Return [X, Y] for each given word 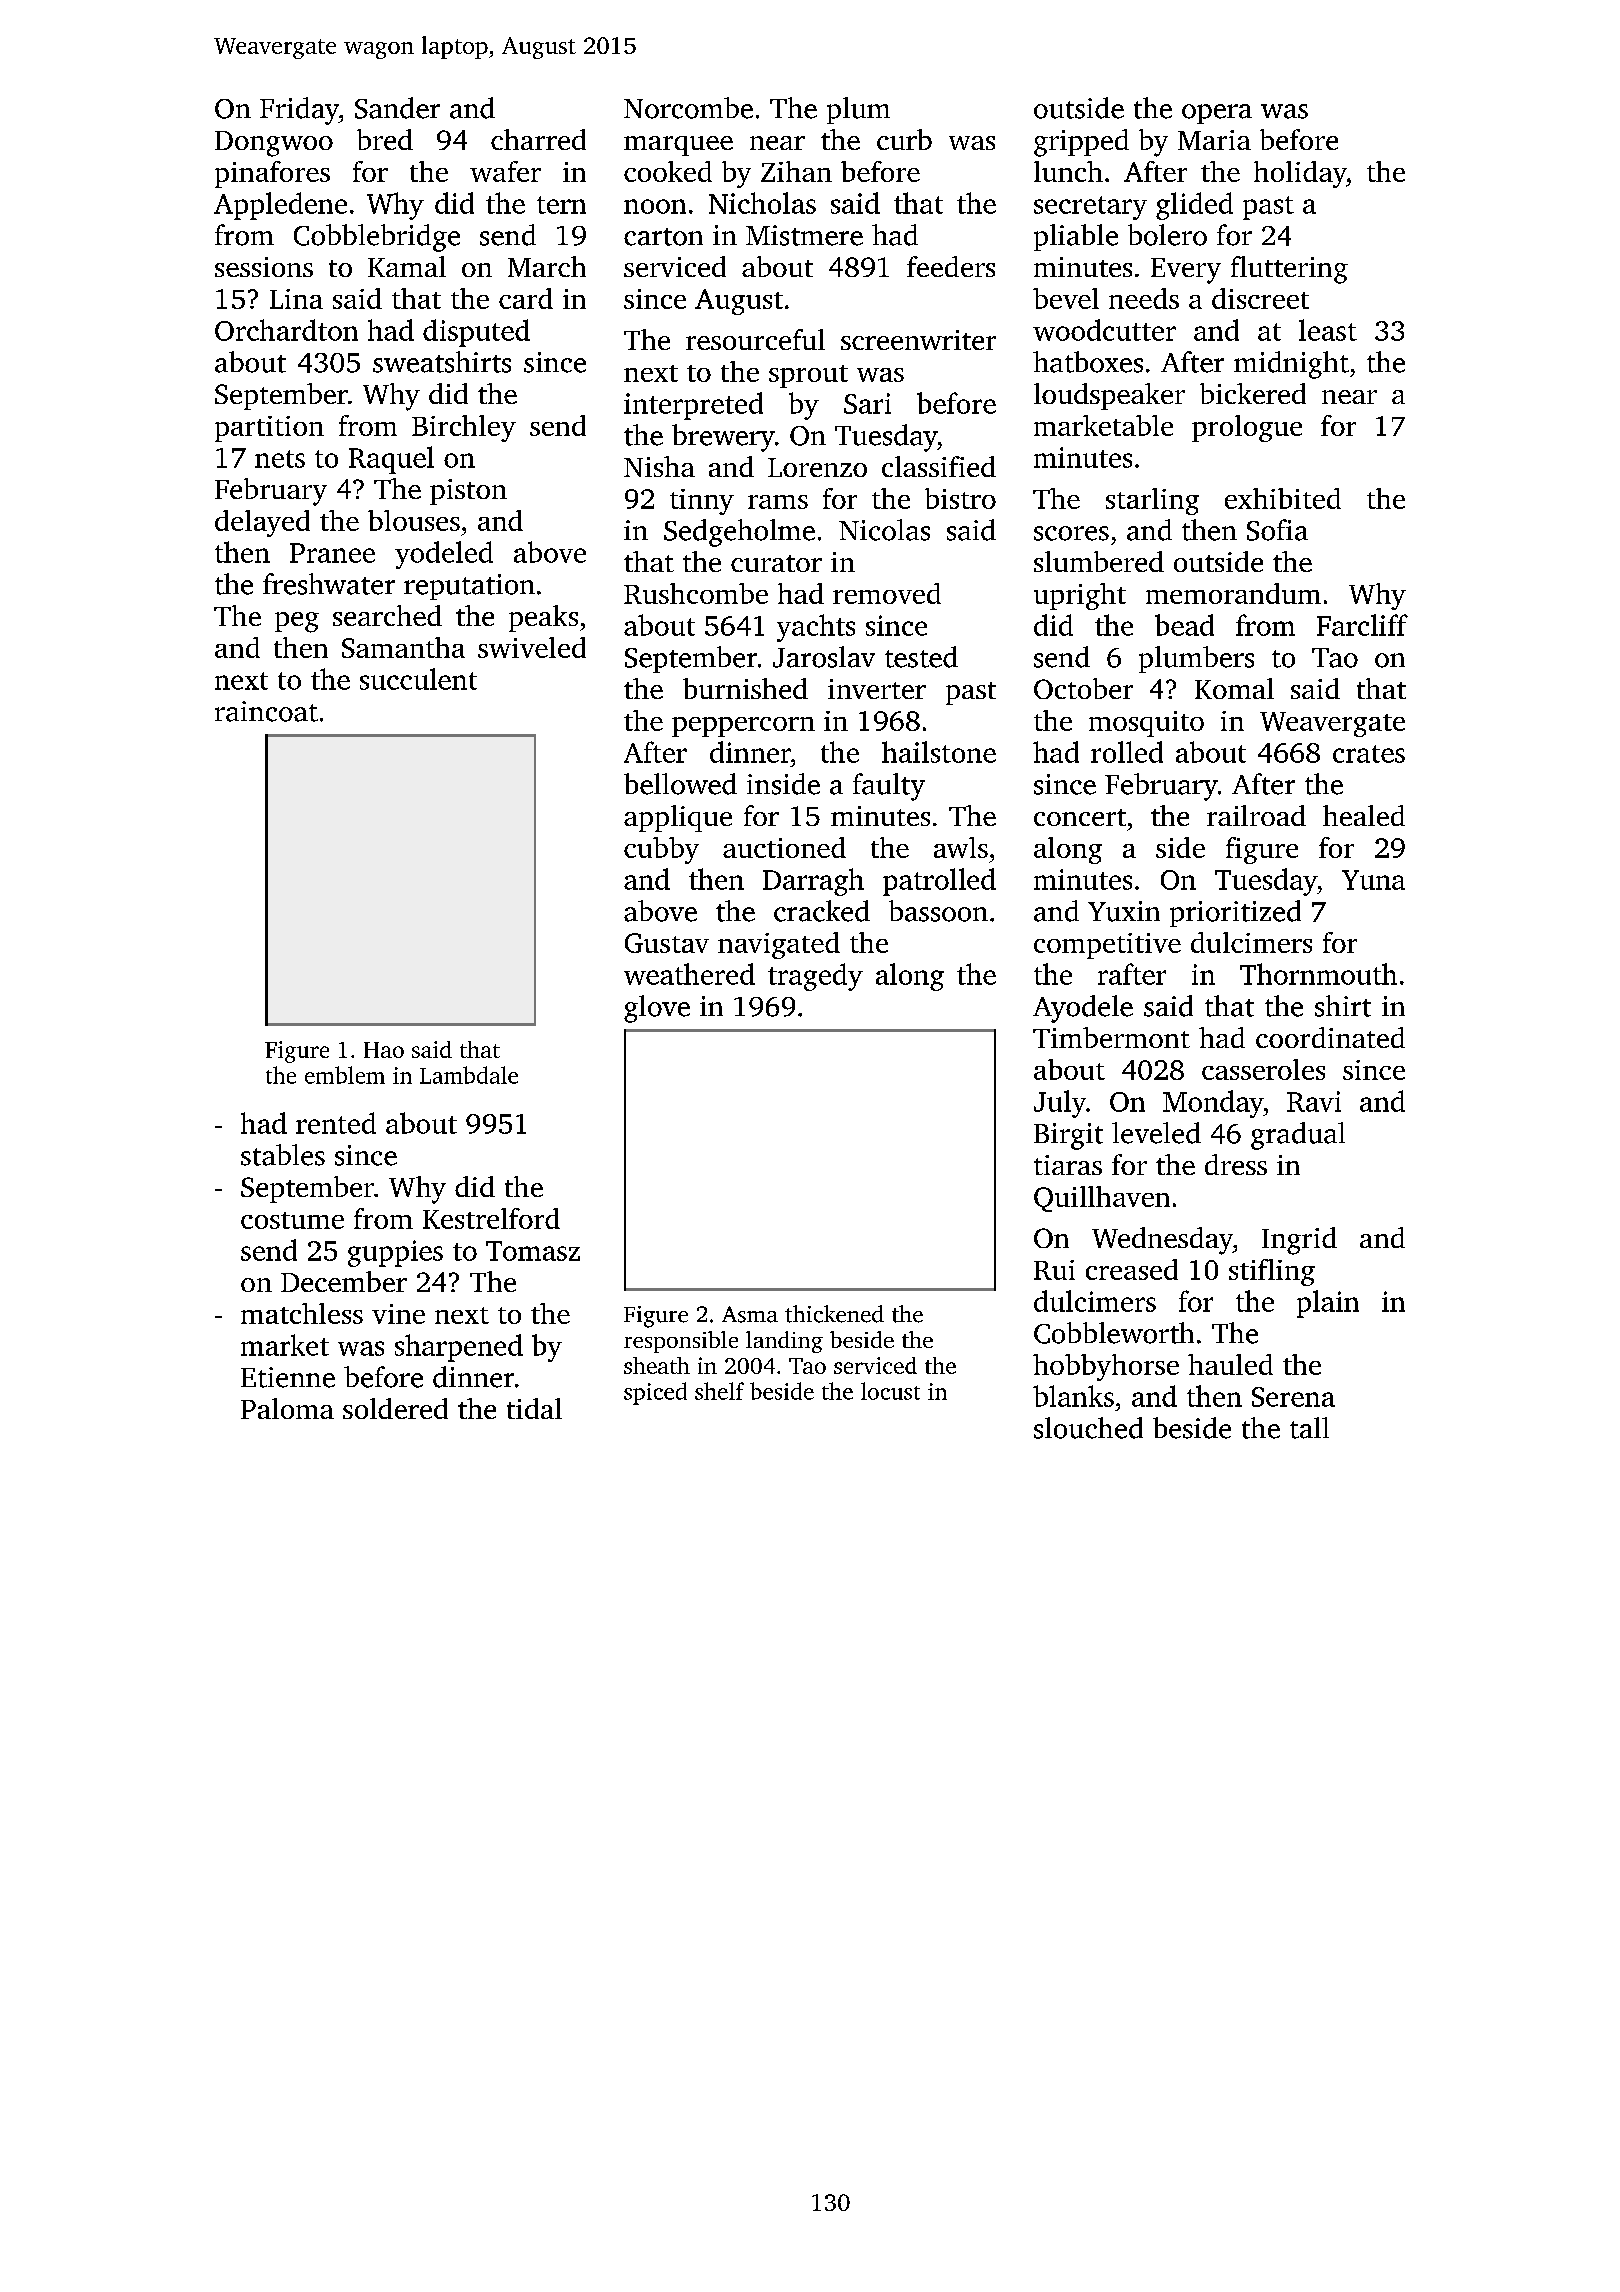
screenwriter [918, 340]
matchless [302, 1313]
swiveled [532, 647]
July [1060, 1104]
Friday [299, 111]
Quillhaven [1102, 1199]
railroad [1256, 815]
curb [904, 139]
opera [1217, 114]
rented [336, 1123]
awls [961, 847]
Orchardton [286, 330]
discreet [1260, 298]
